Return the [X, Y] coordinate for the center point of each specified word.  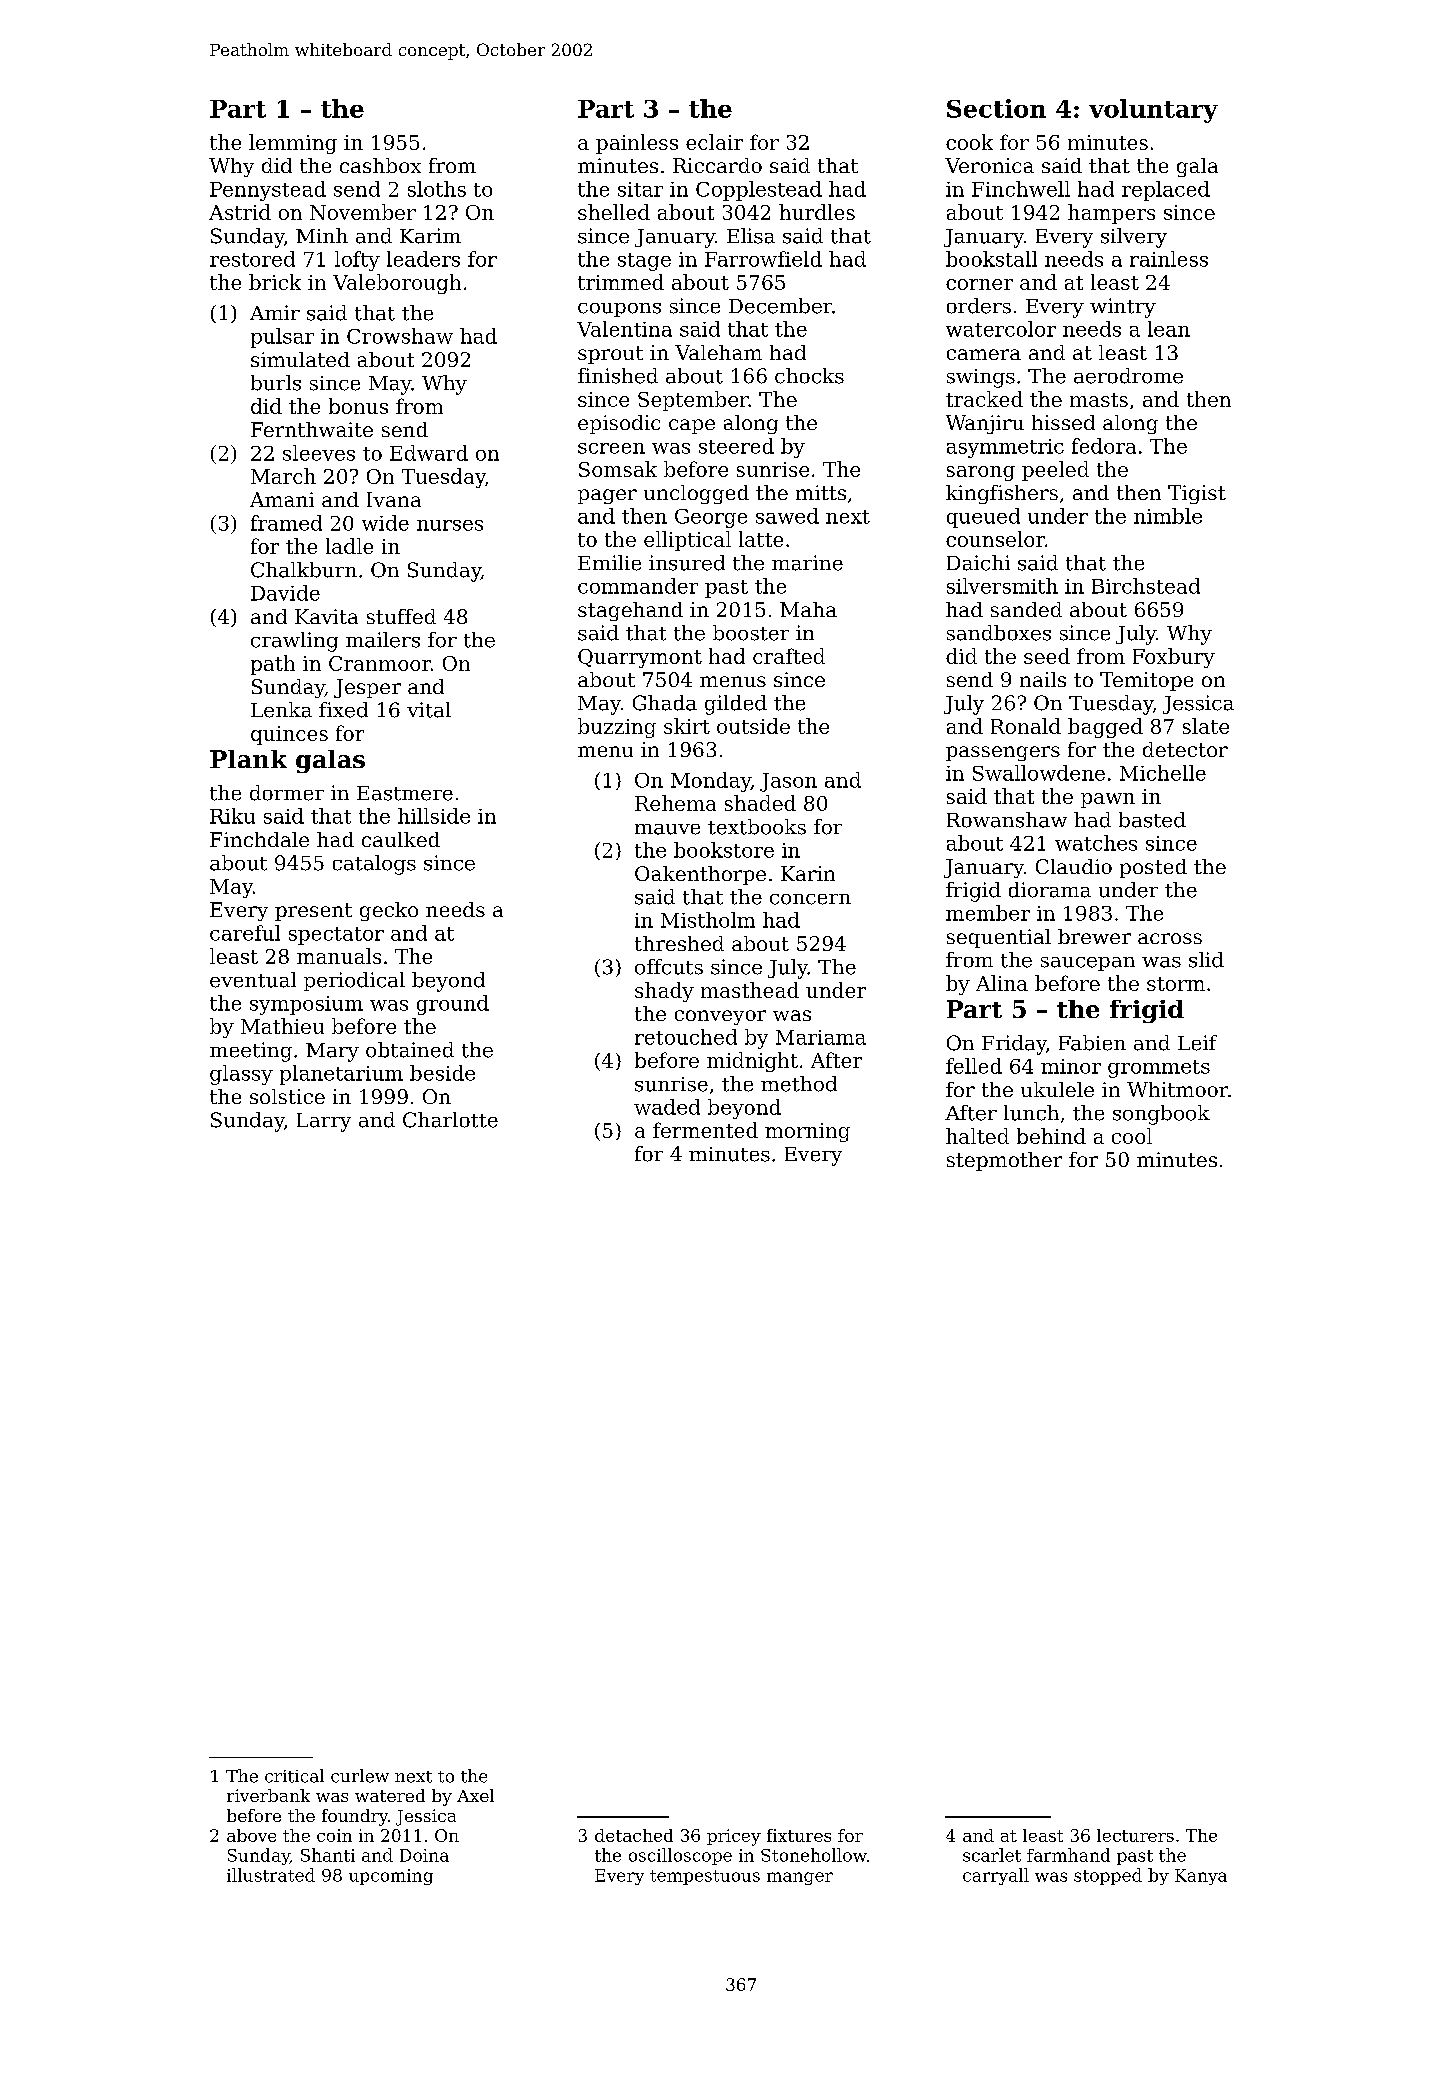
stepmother [1004, 1161]
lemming [293, 144]
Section [996, 108]
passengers [1003, 753]
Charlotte [450, 1120]
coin [334, 1835]
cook [969, 142]
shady [664, 992]
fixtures [799, 1835]
